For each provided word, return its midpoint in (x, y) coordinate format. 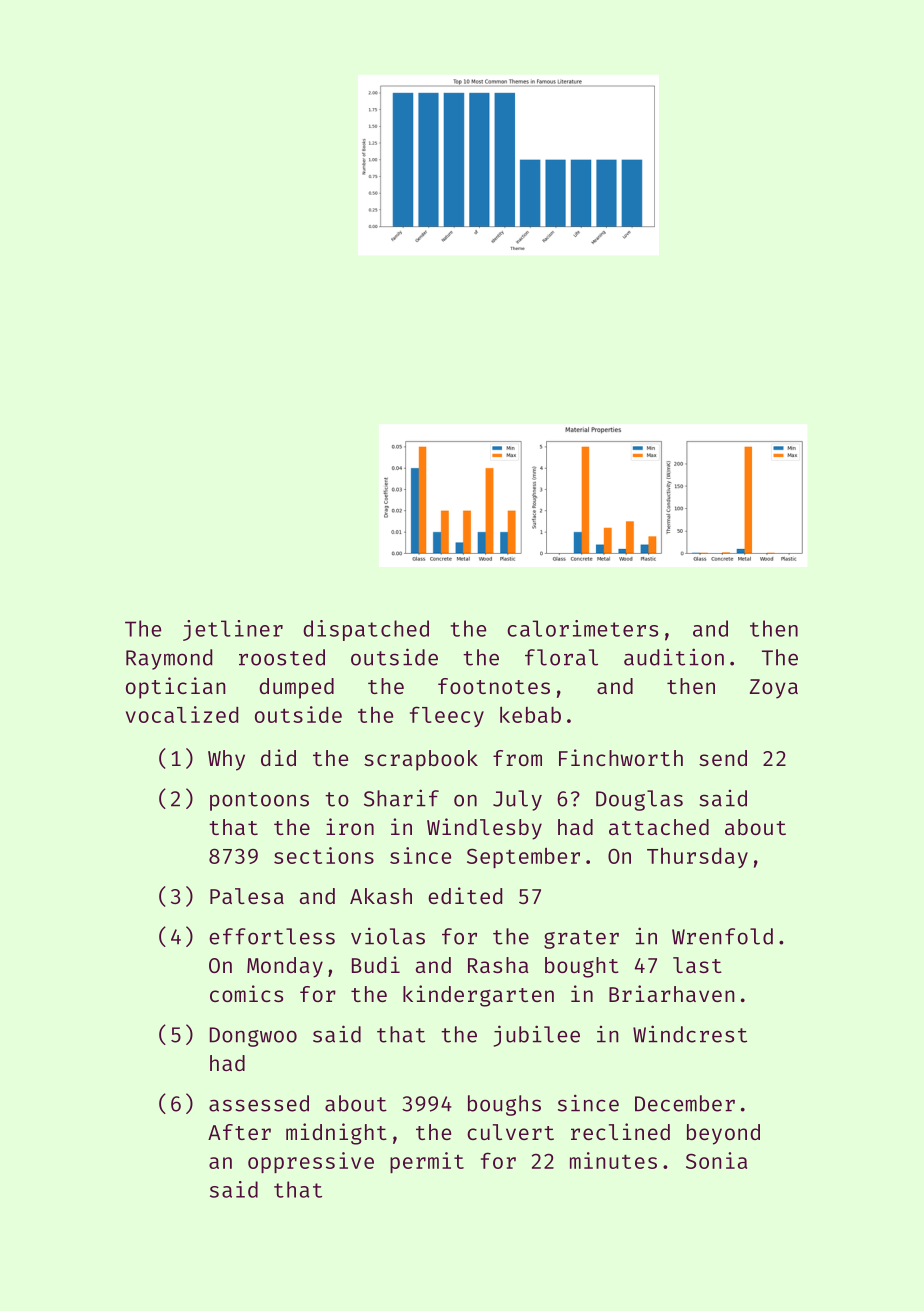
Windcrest (690, 1034)
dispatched (366, 630)
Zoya (774, 689)
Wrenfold (722, 936)
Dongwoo (253, 1037)
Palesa (247, 896)
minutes (613, 1160)
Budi (376, 964)
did (278, 757)
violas (388, 936)
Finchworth (621, 757)
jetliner (233, 630)
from (517, 758)
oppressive (311, 1162)
